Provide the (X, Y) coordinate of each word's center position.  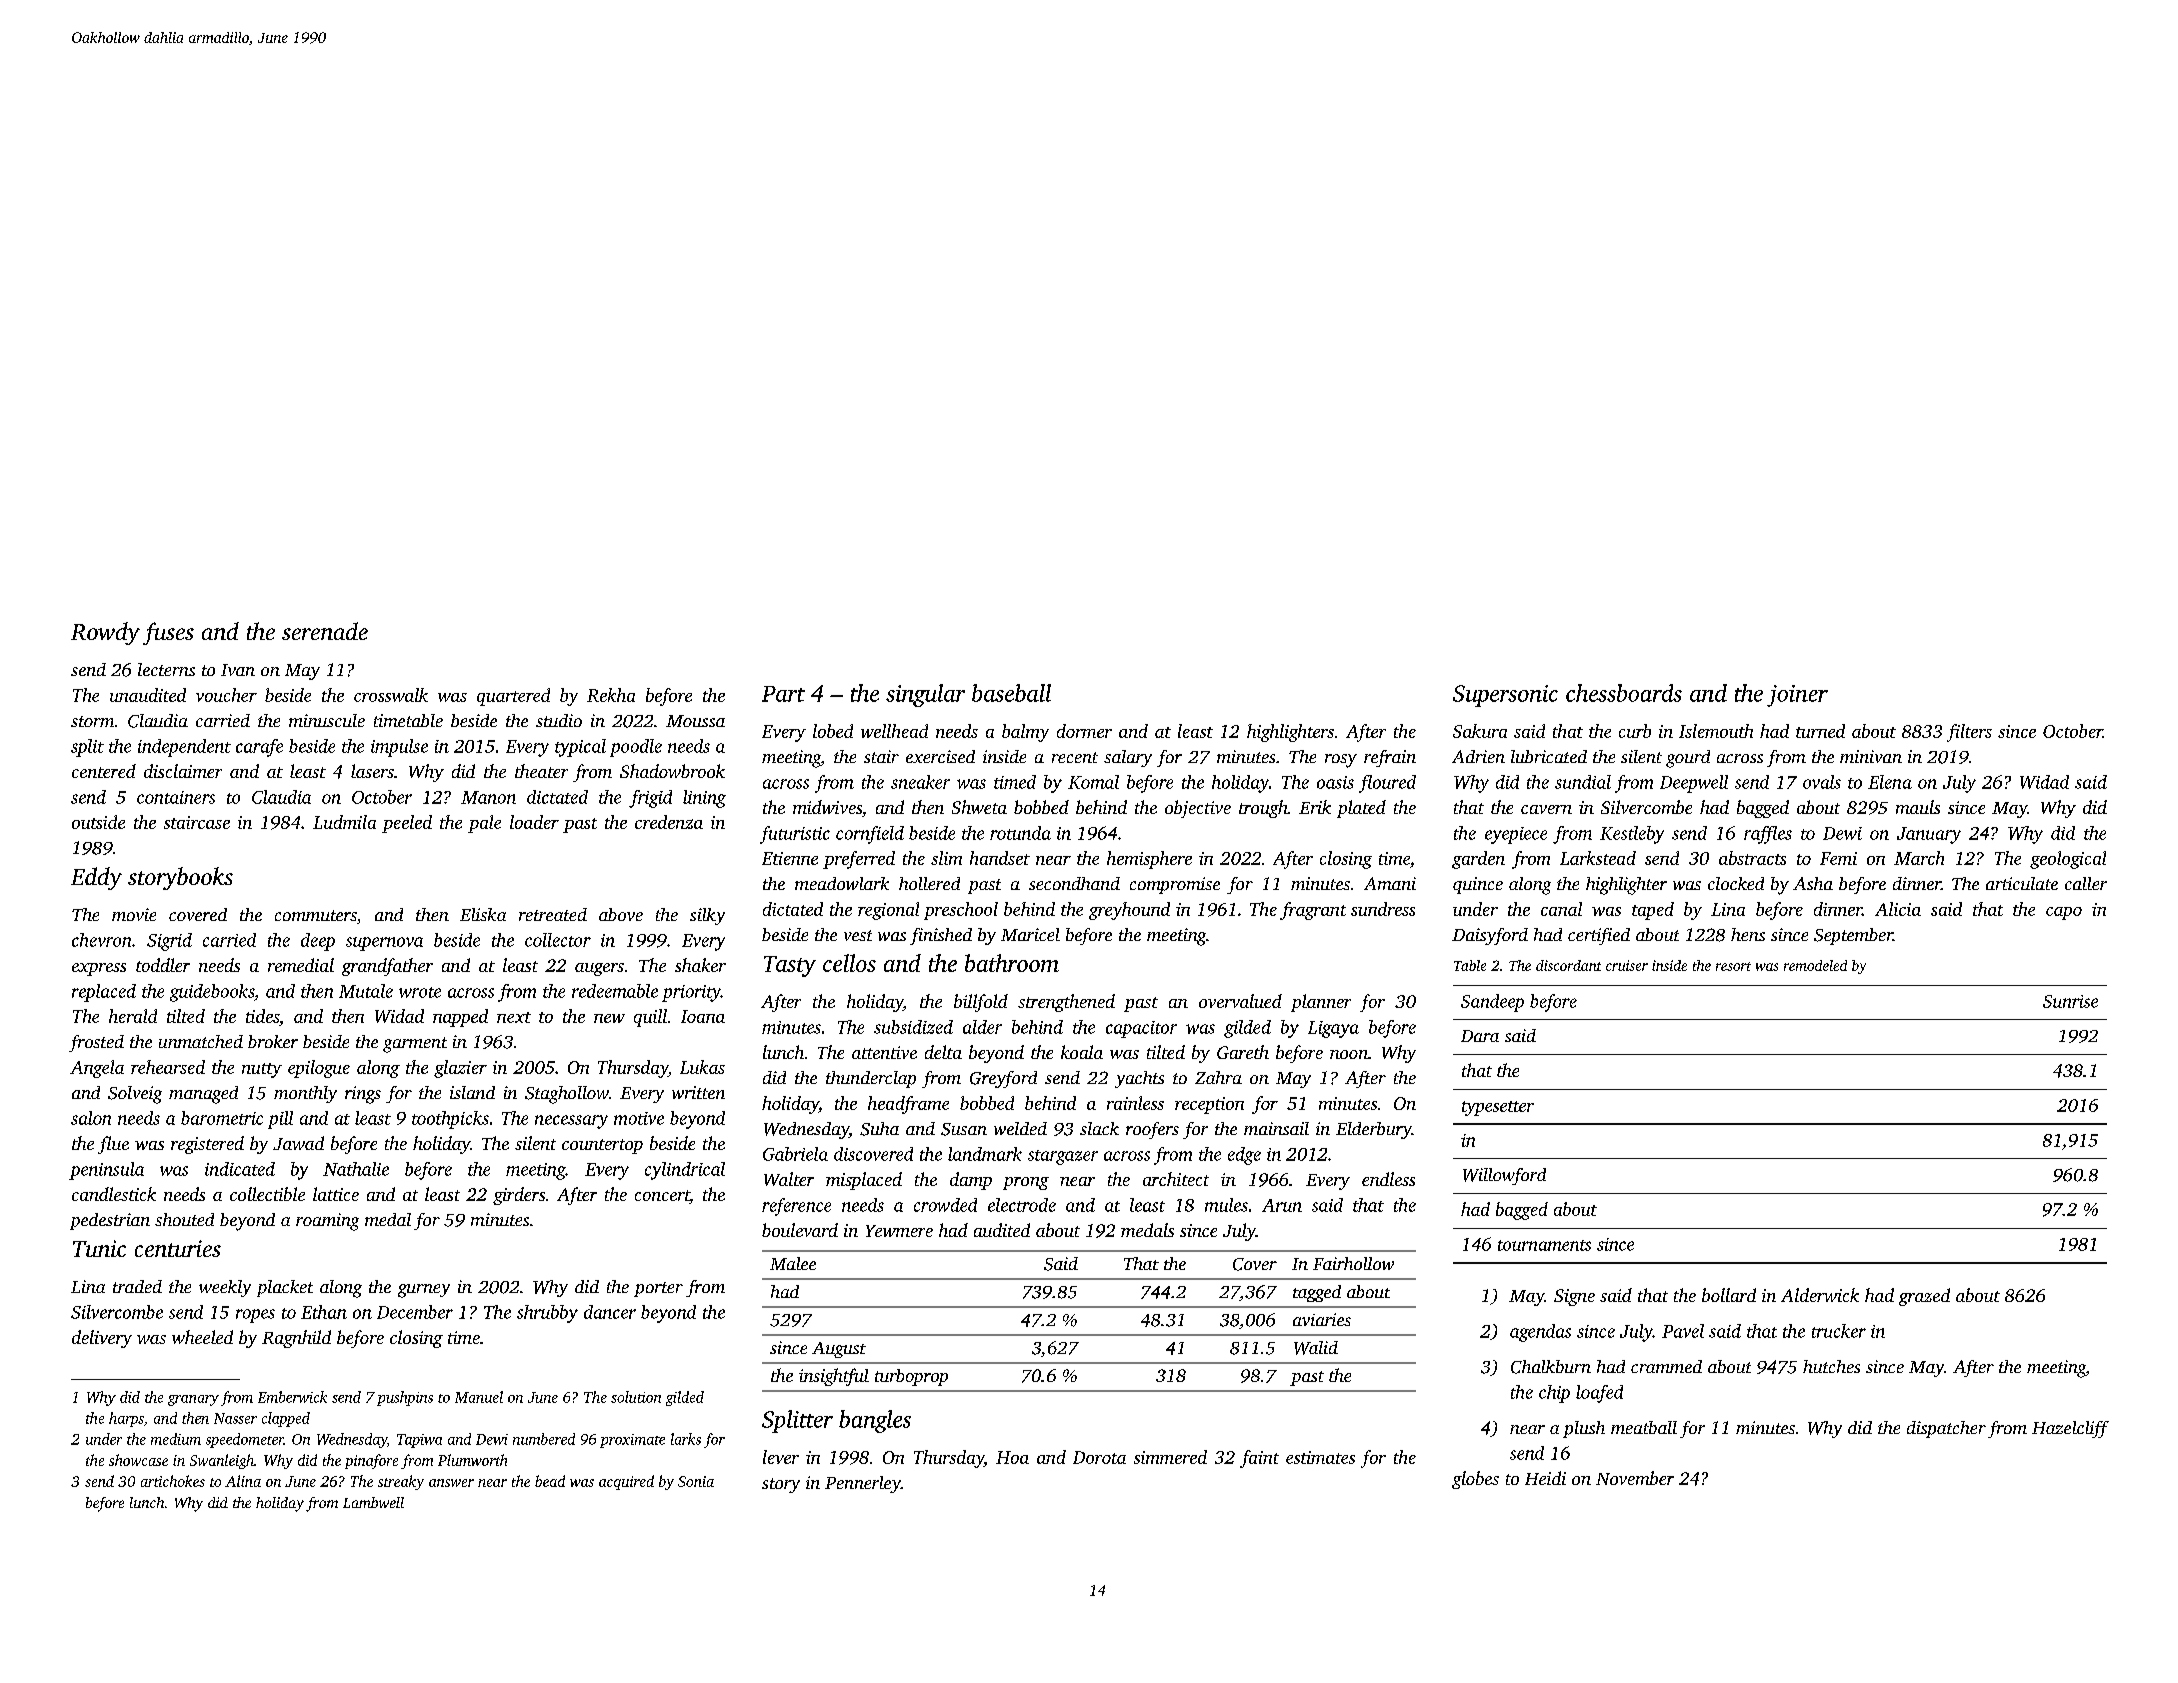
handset (1000, 858)
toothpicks (450, 1120)
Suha (879, 1129)
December (415, 1312)
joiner (1797, 696)
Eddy (96, 878)
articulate (2022, 883)
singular (925, 695)
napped (460, 1018)
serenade (325, 631)
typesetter (1498, 1108)
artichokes (173, 1481)
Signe (1574, 1297)
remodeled (1815, 965)
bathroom (1012, 963)
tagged (1317, 1293)
